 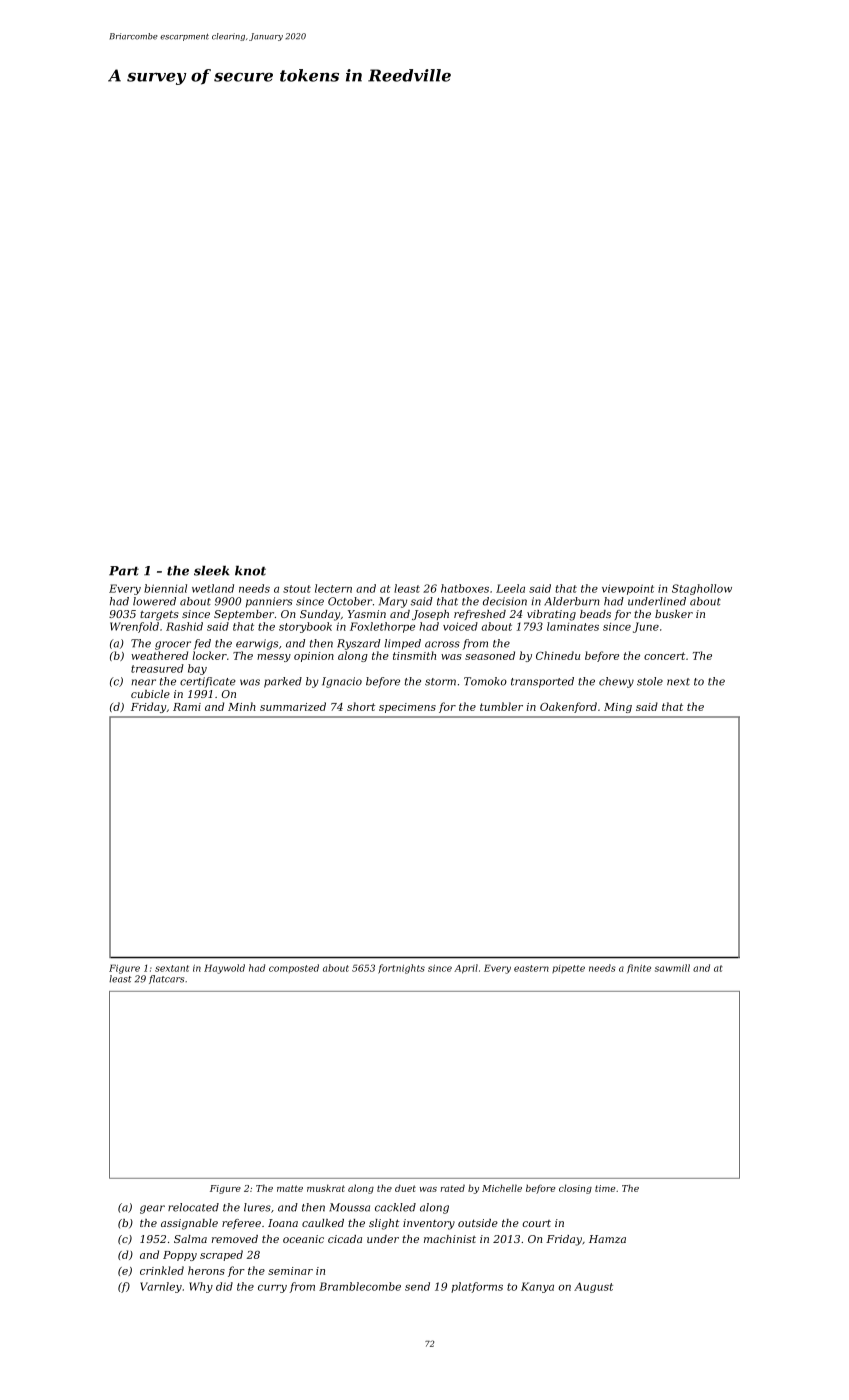 I want to click on flatcars, so click(x=166, y=979).
